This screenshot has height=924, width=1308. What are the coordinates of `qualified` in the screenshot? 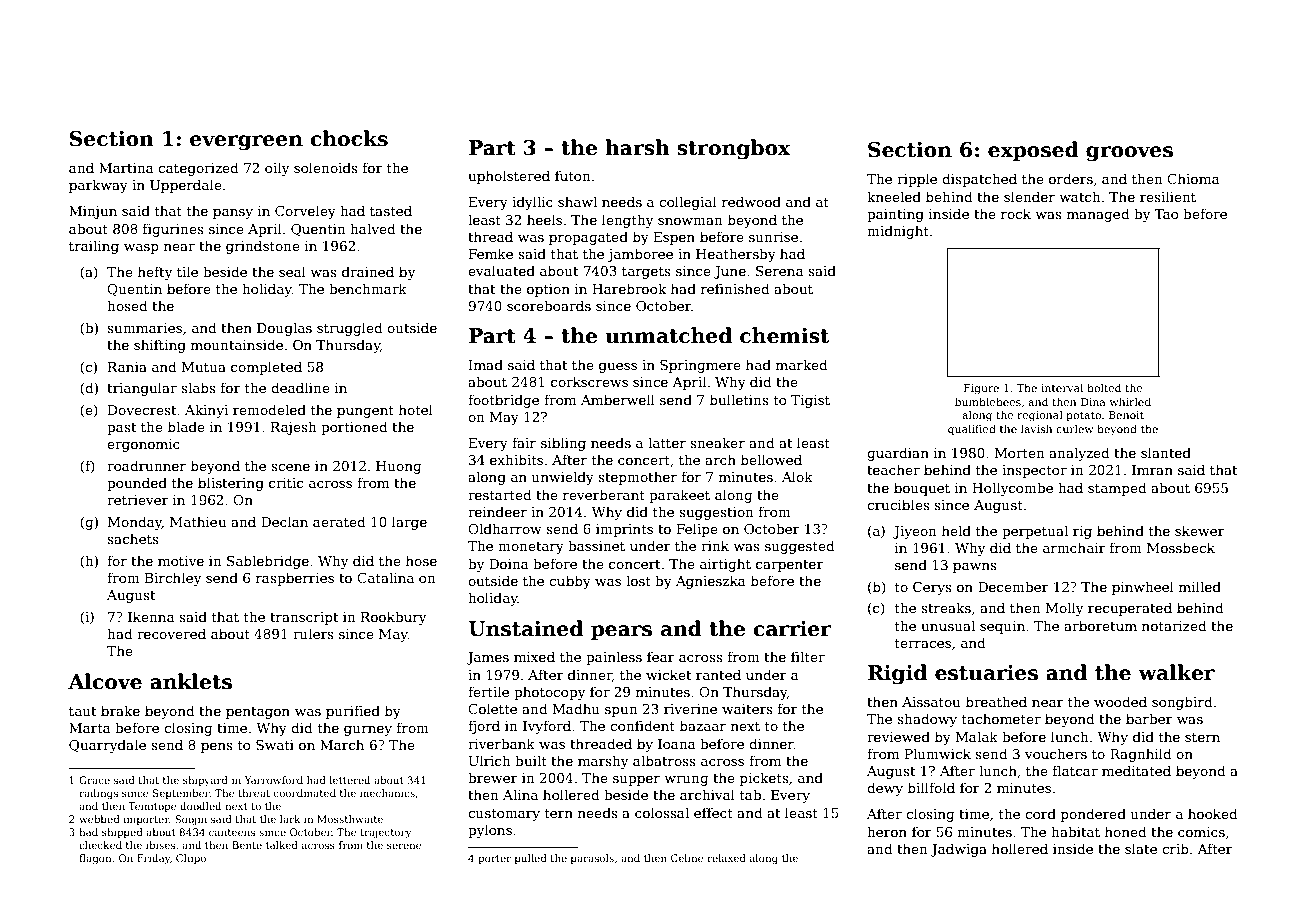 It's located at (972, 429).
